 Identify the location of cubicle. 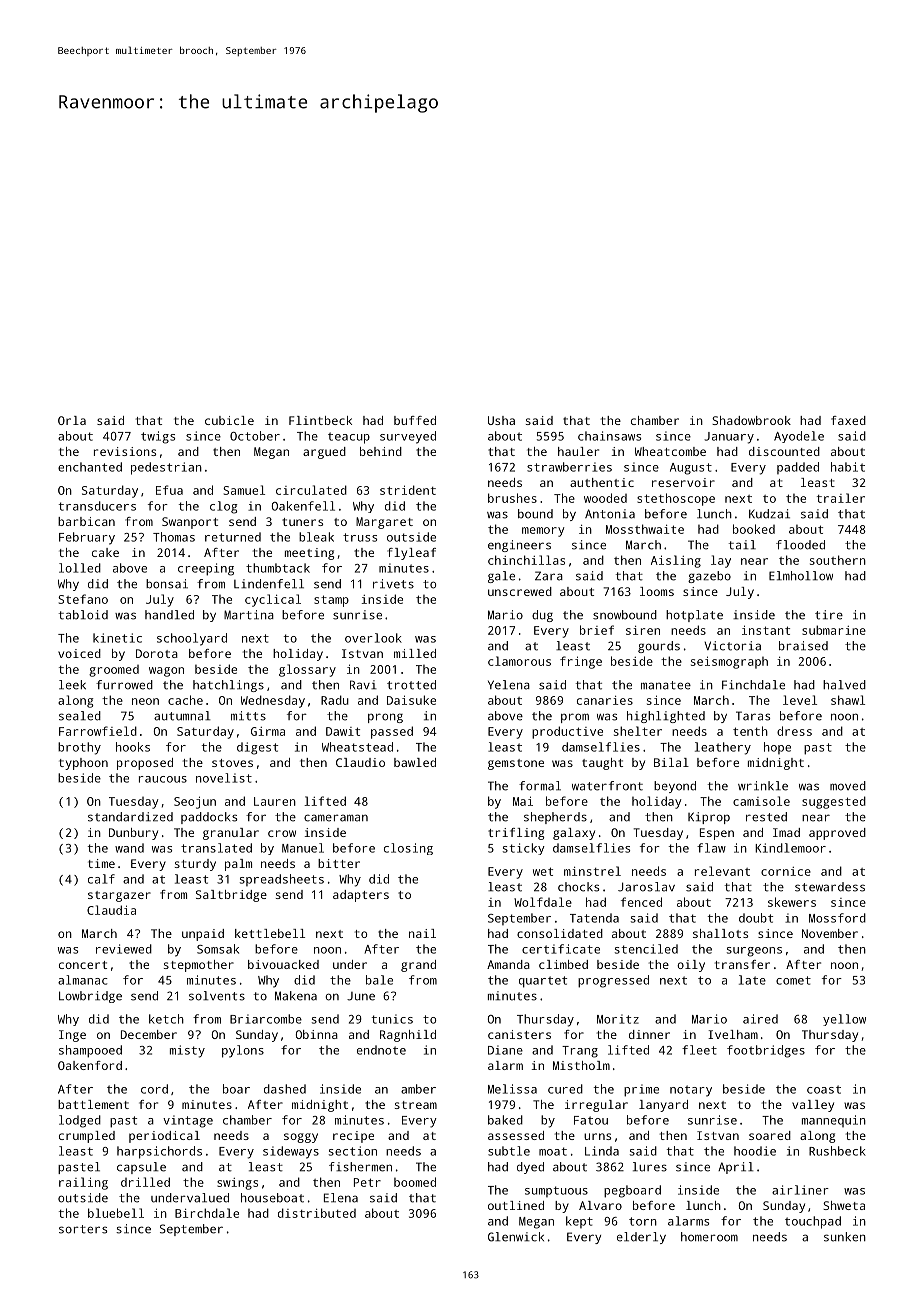
(229, 420).
